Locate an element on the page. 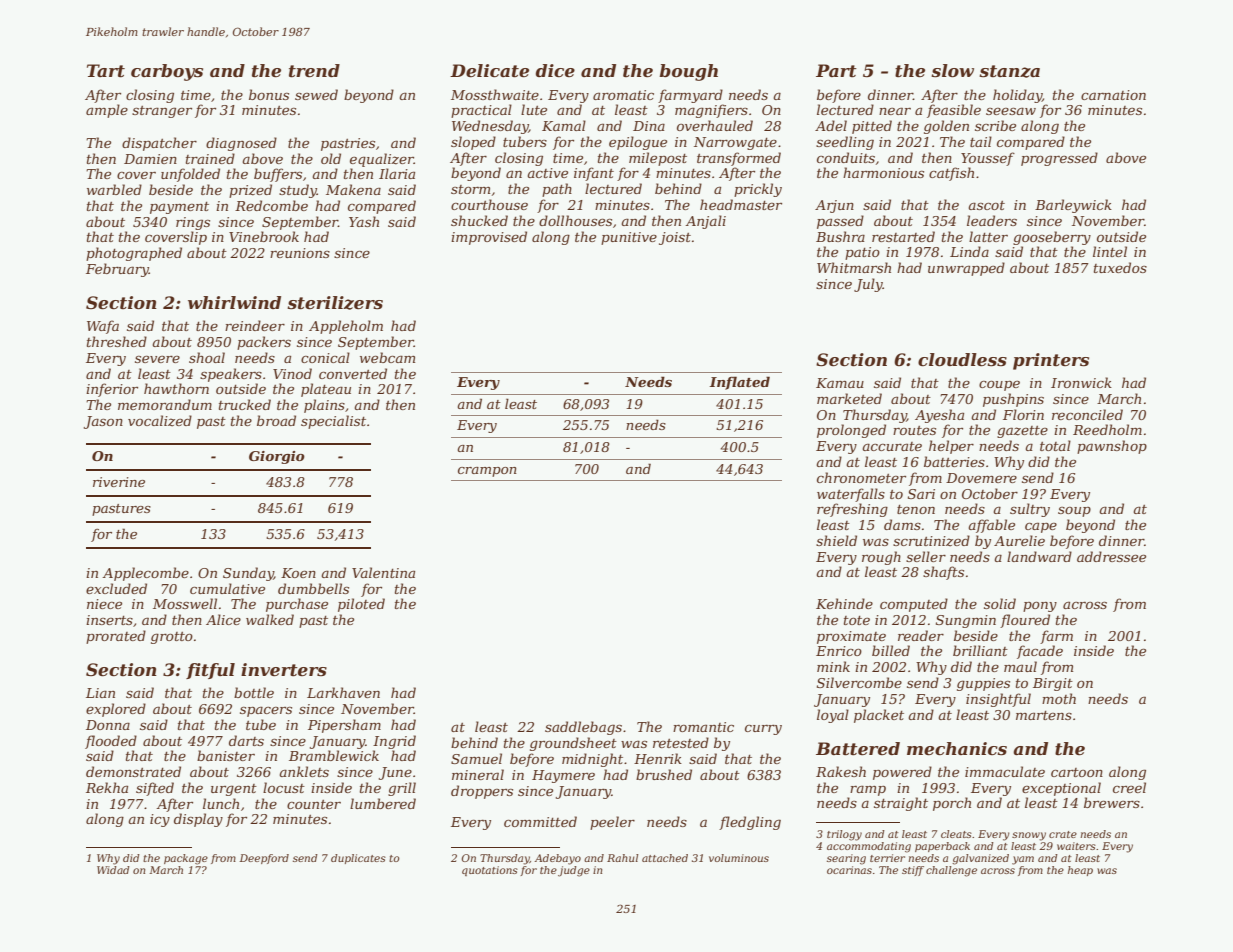 The image size is (1233, 952). Inflated is located at coordinates (739, 383).
